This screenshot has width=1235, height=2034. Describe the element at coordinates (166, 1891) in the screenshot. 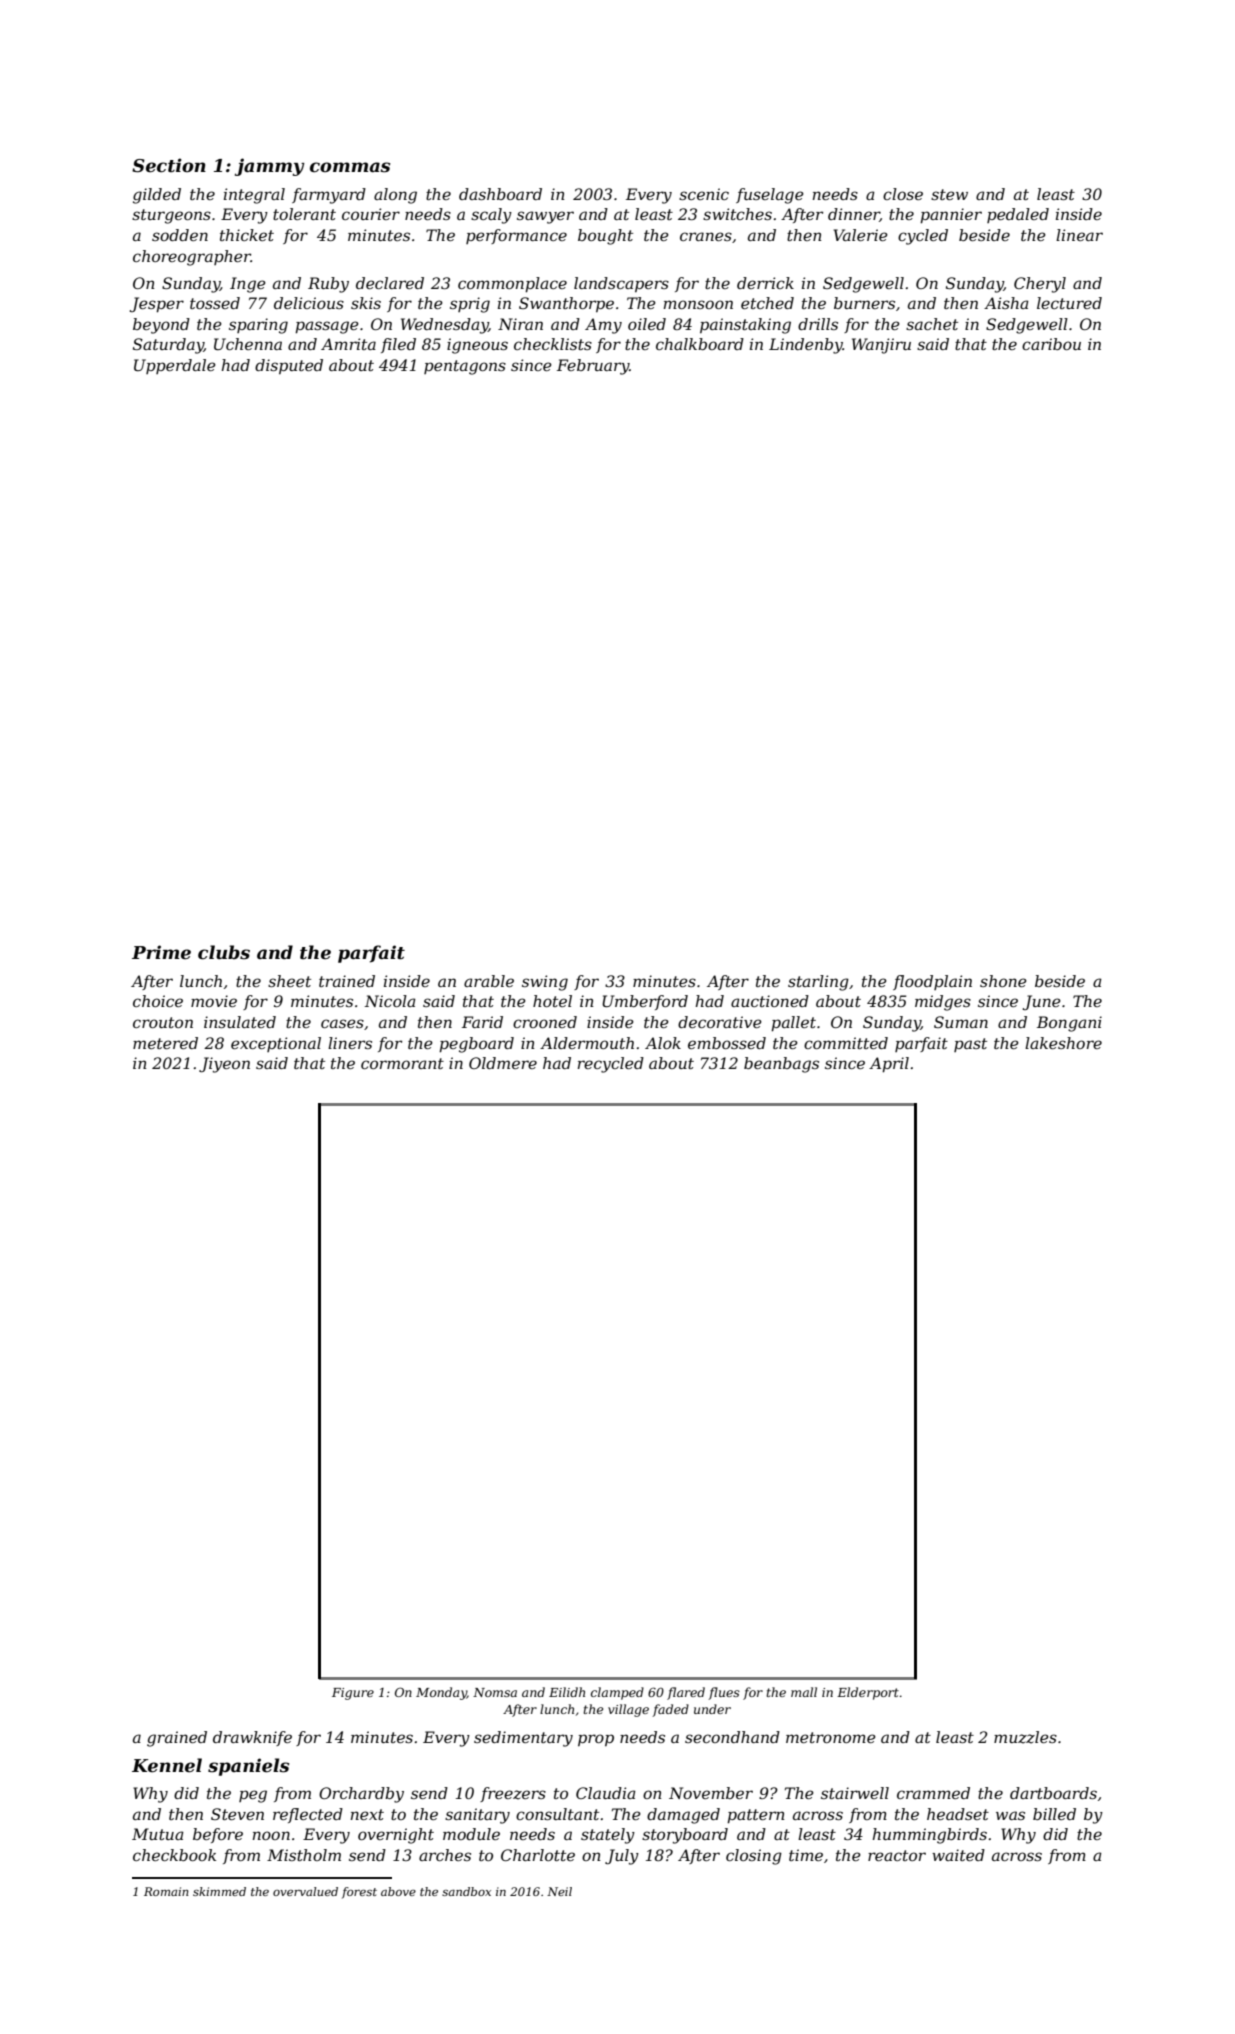

I see `Romain` at that location.
